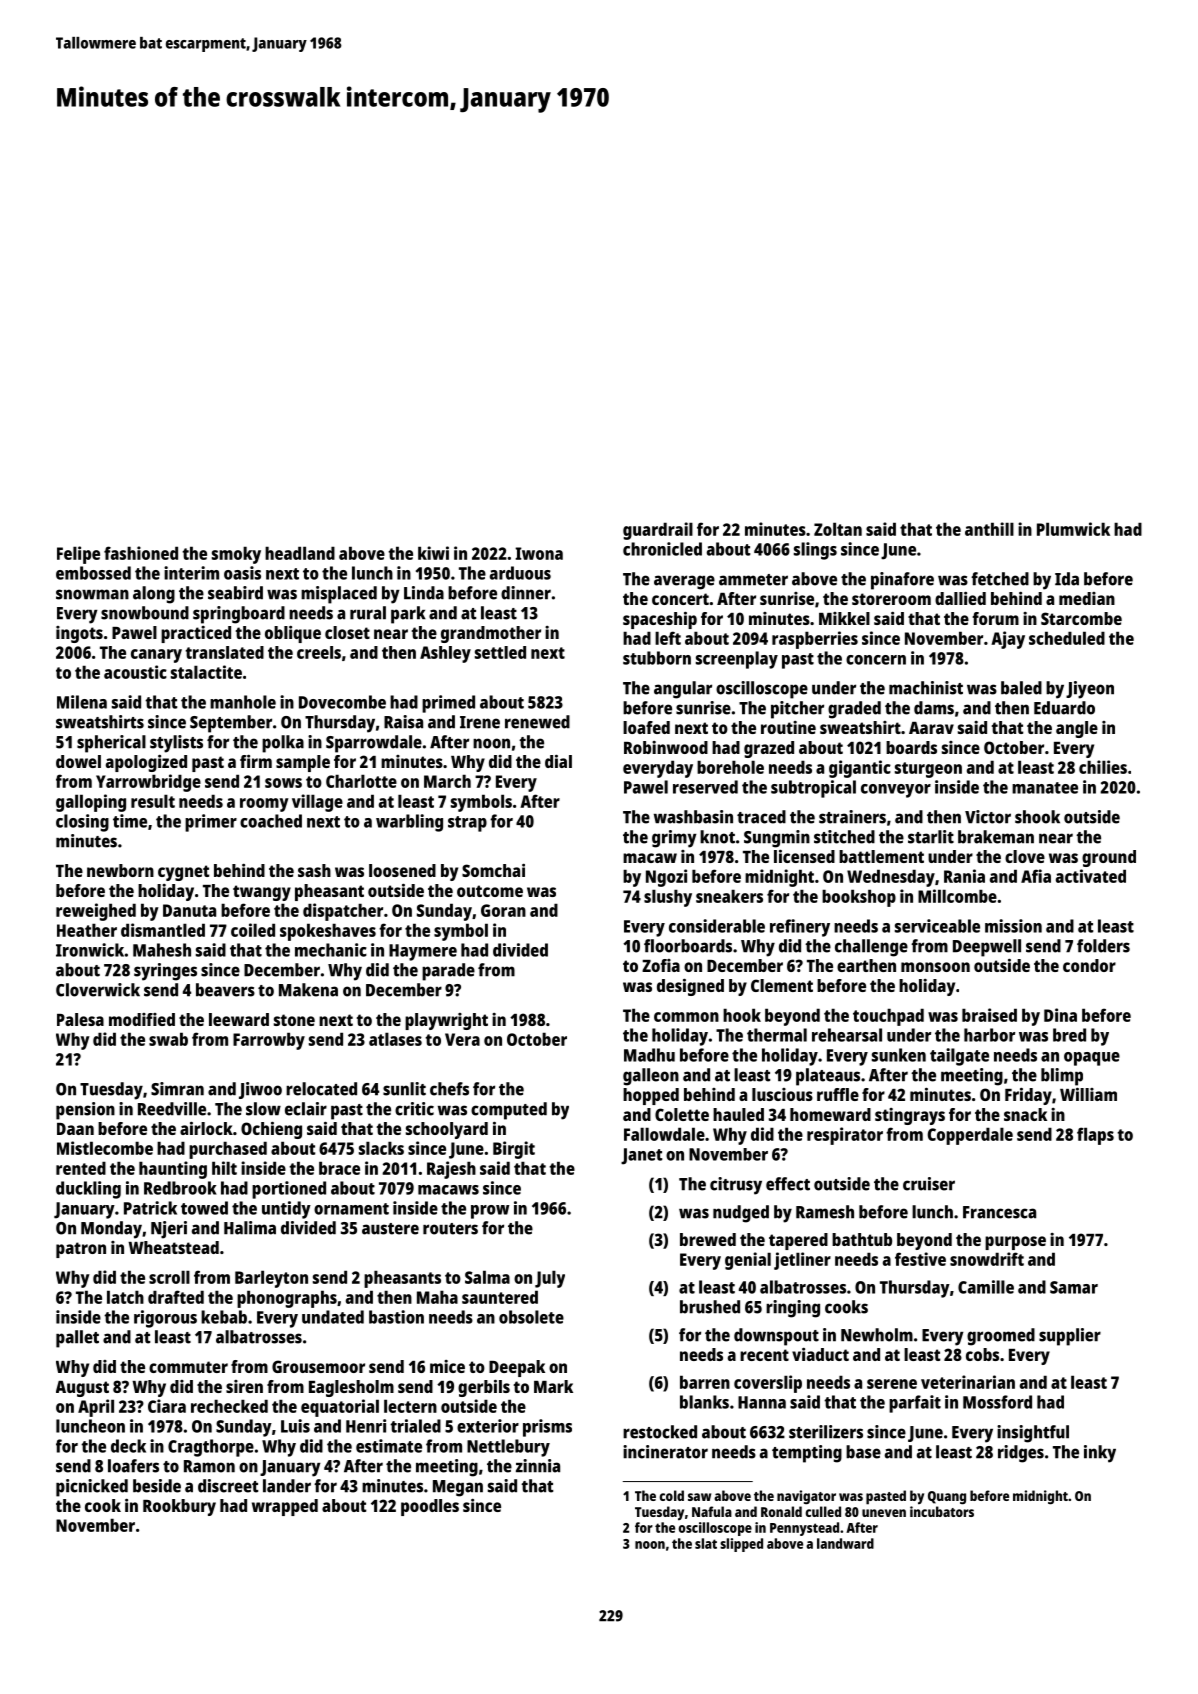  Describe the element at coordinates (269, 1041) in the image. I see `Farrowby` at that location.
